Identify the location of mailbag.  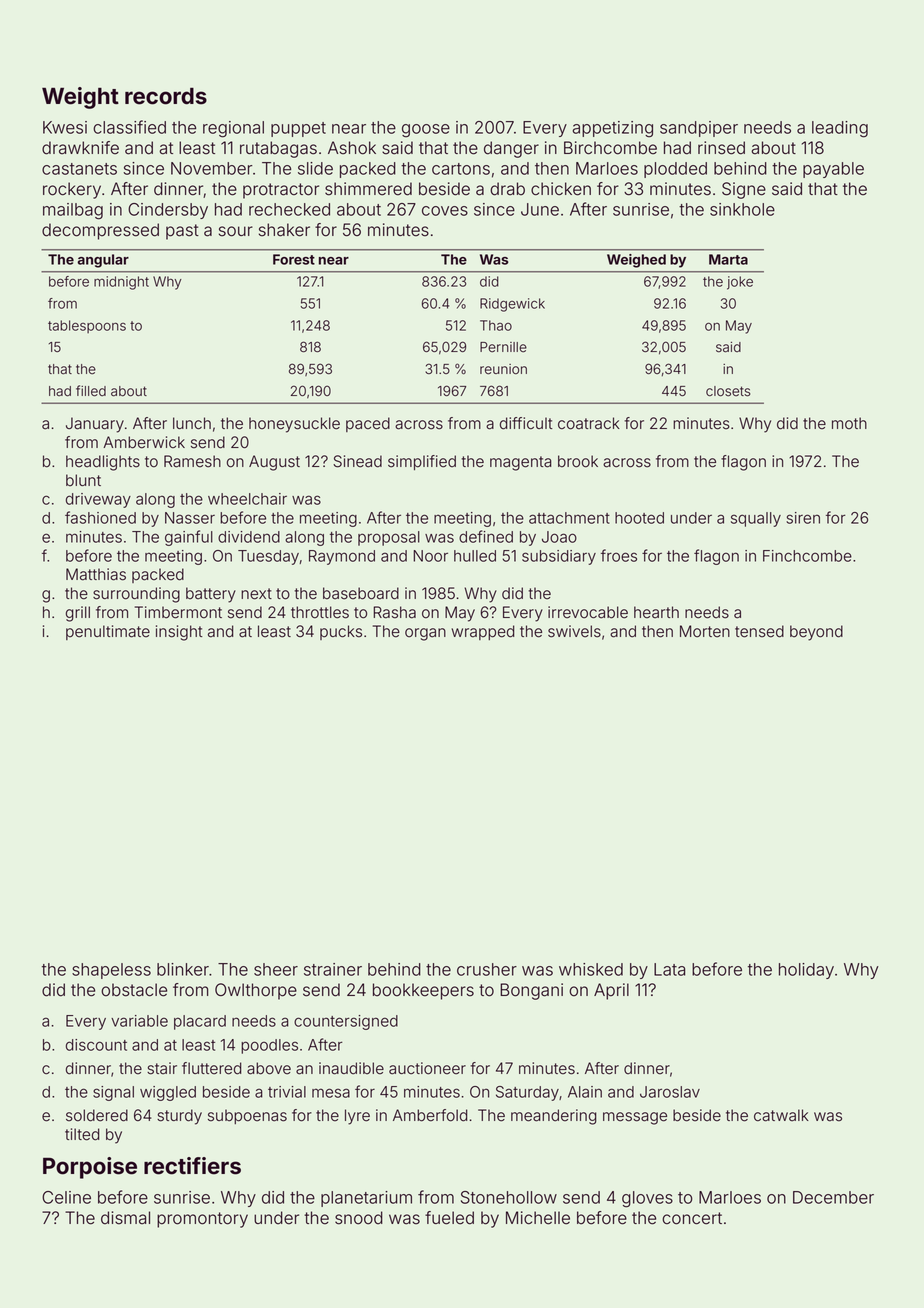
(73, 211).
